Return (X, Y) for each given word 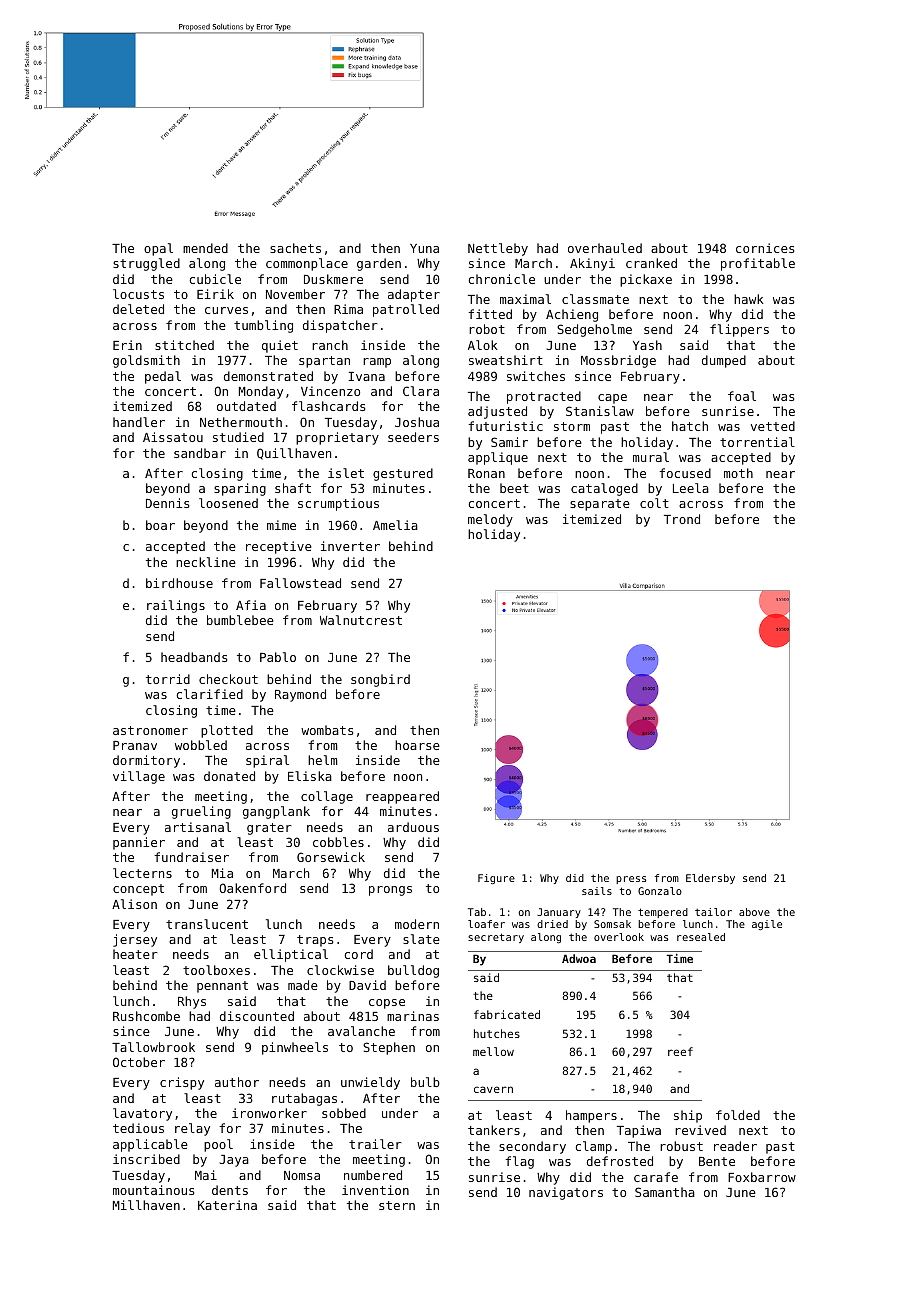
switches (536, 376)
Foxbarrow (762, 1177)
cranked (651, 263)
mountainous (153, 1190)
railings (176, 606)
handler (139, 422)
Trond (682, 519)
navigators (566, 1193)
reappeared (402, 797)
